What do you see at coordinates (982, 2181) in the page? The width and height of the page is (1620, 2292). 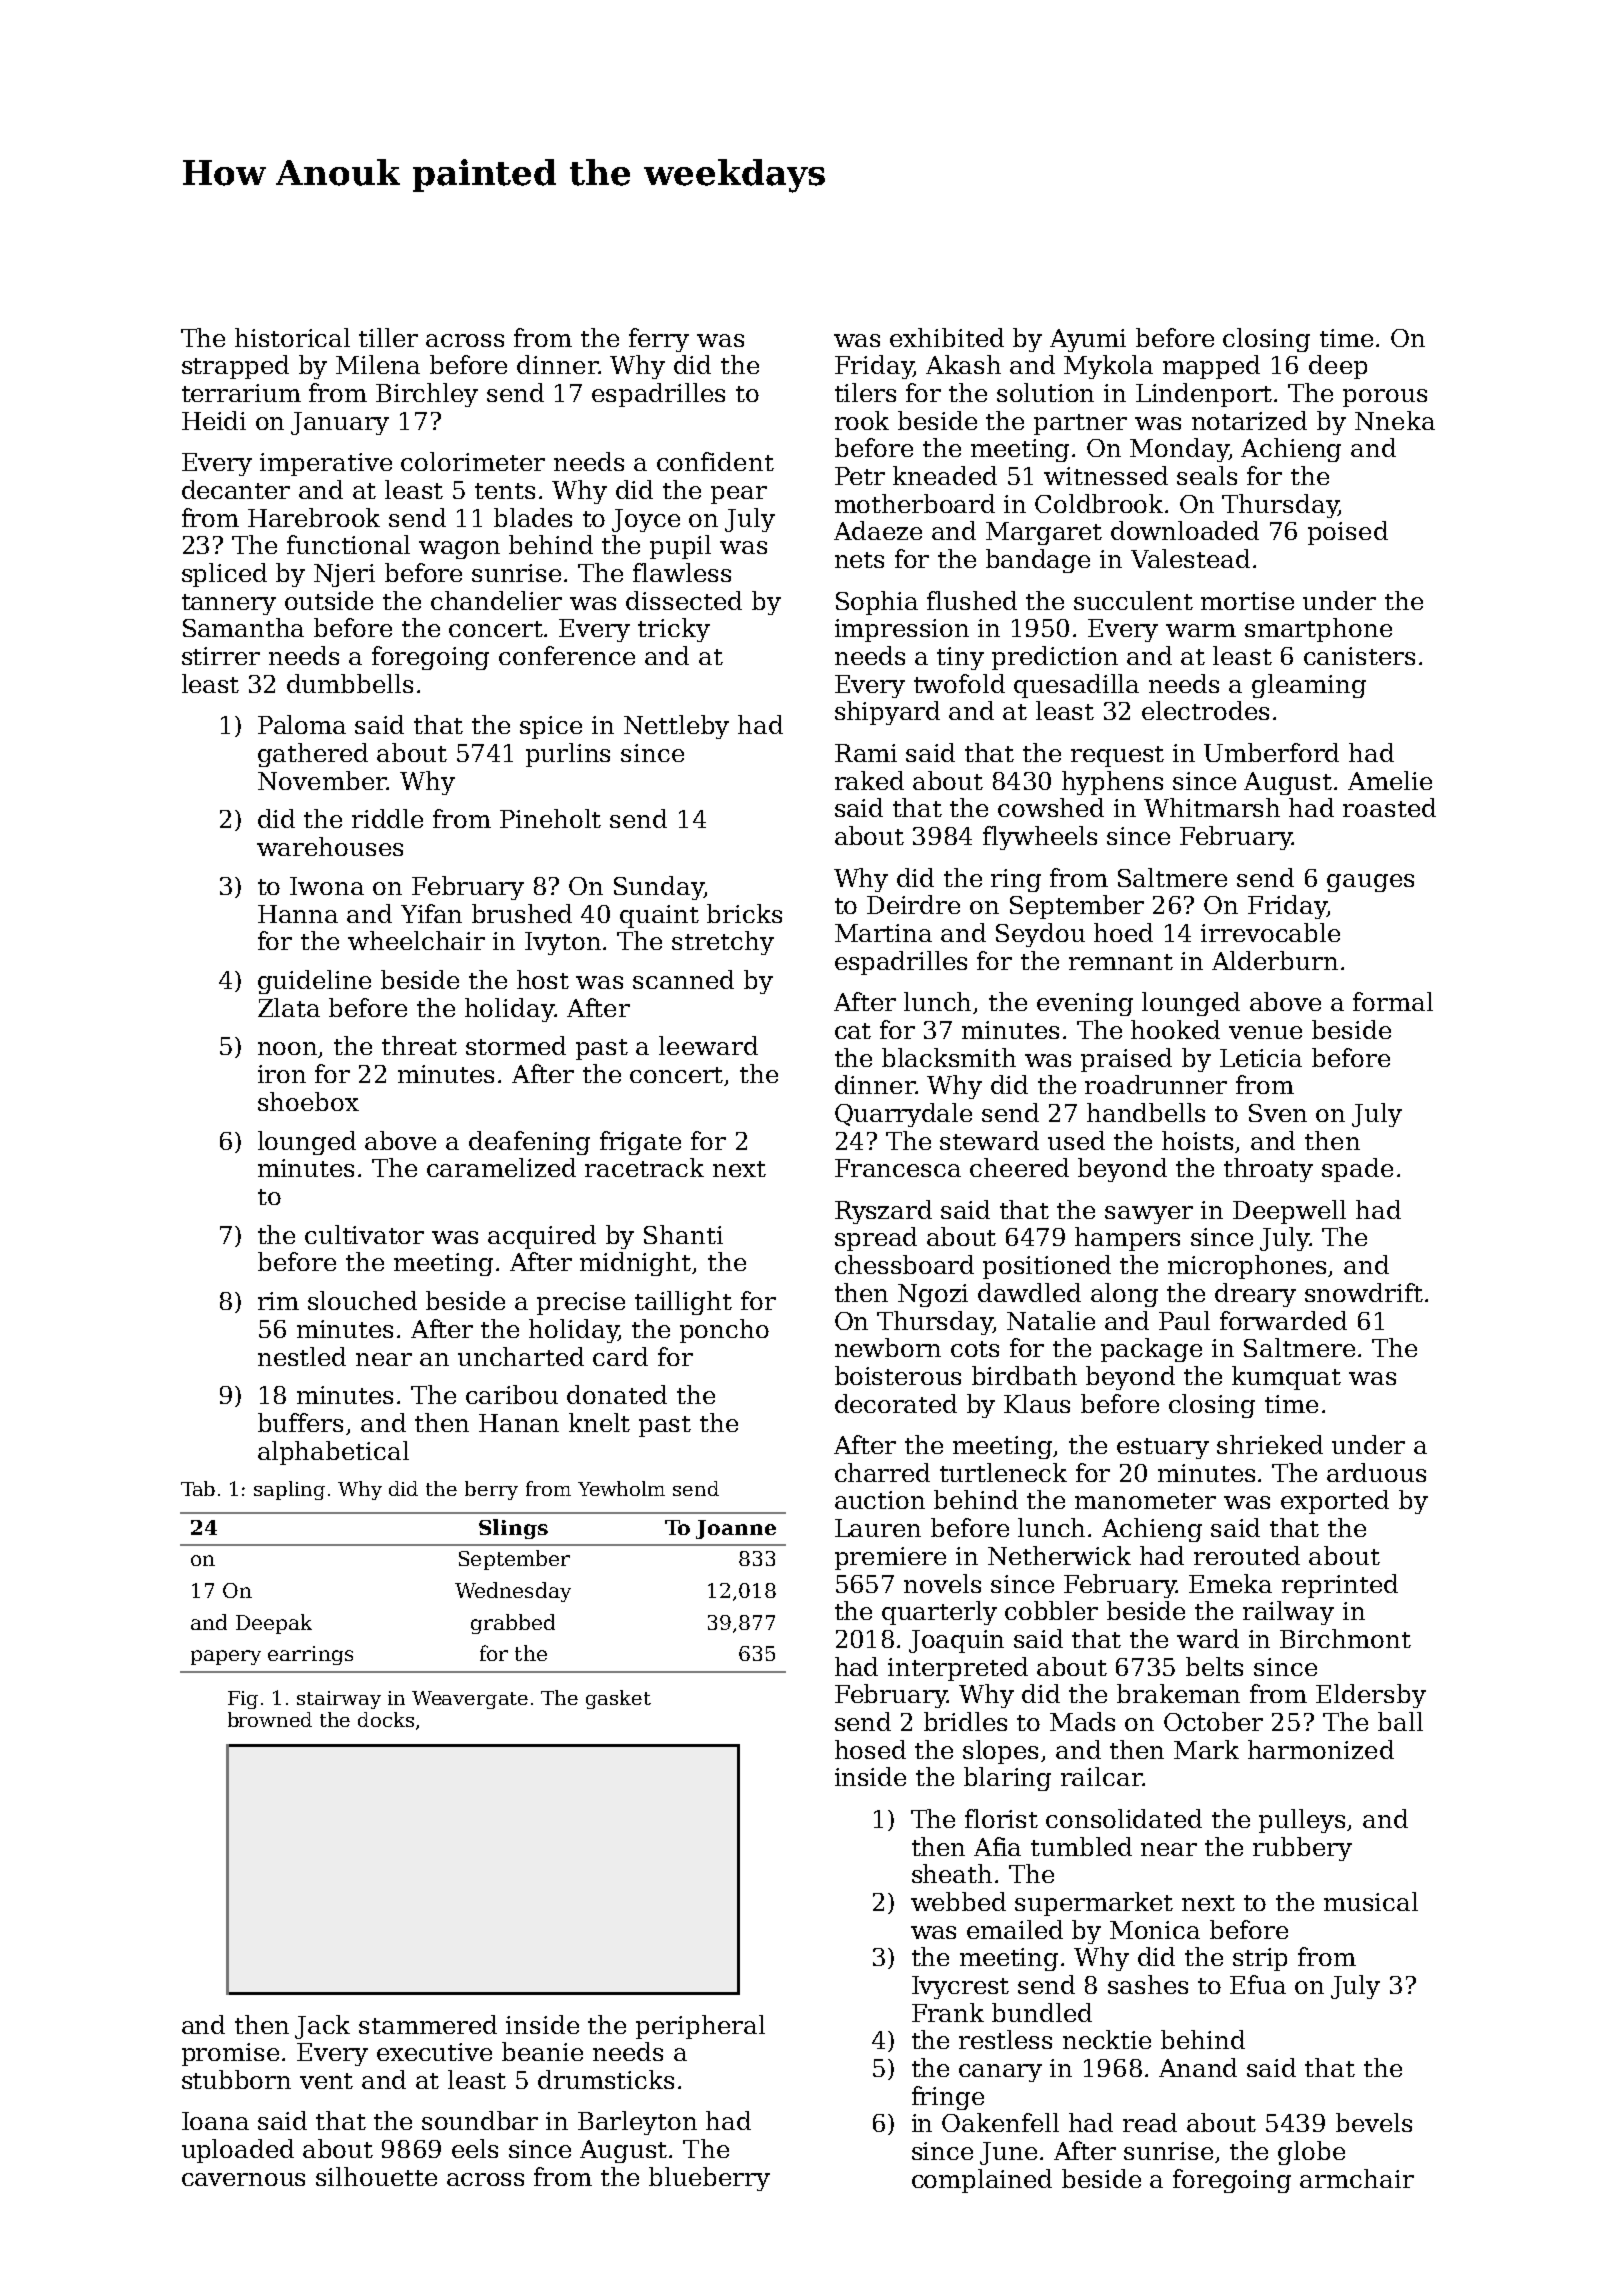 I see `complained` at bounding box center [982, 2181].
